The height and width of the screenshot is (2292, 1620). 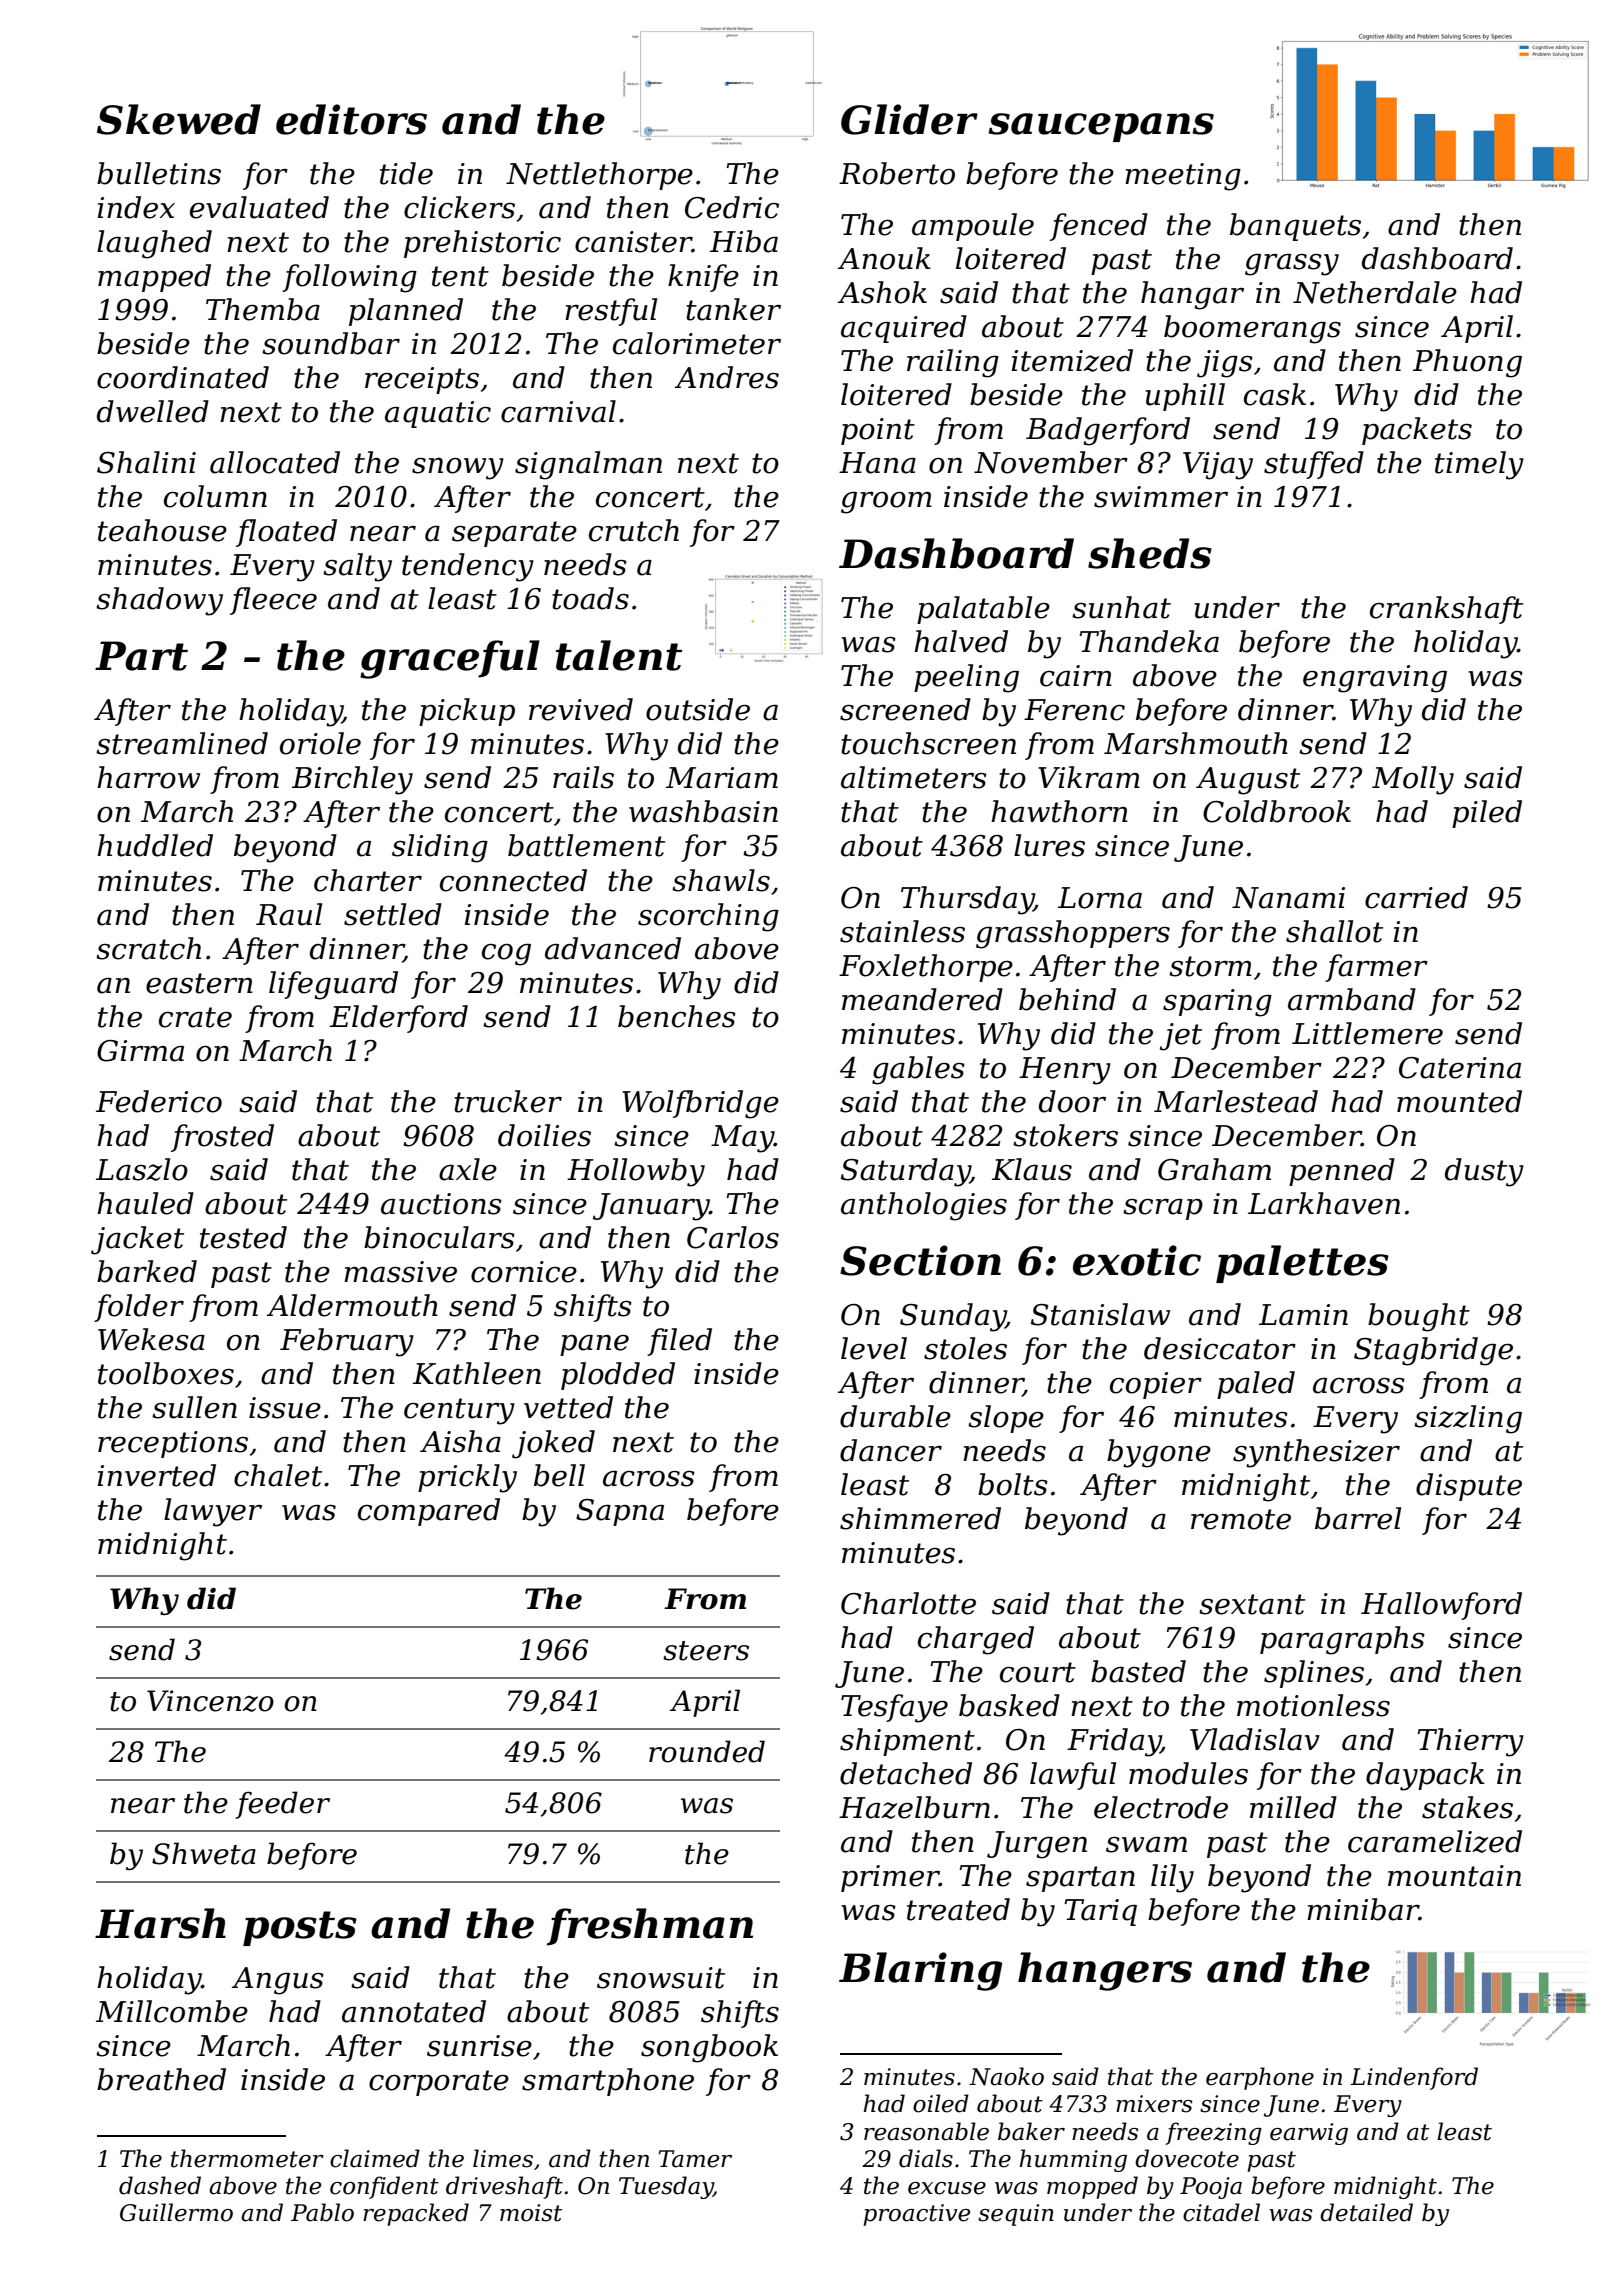 What do you see at coordinates (173, 1444) in the screenshot?
I see `receptions` at bounding box center [173, 1444].
